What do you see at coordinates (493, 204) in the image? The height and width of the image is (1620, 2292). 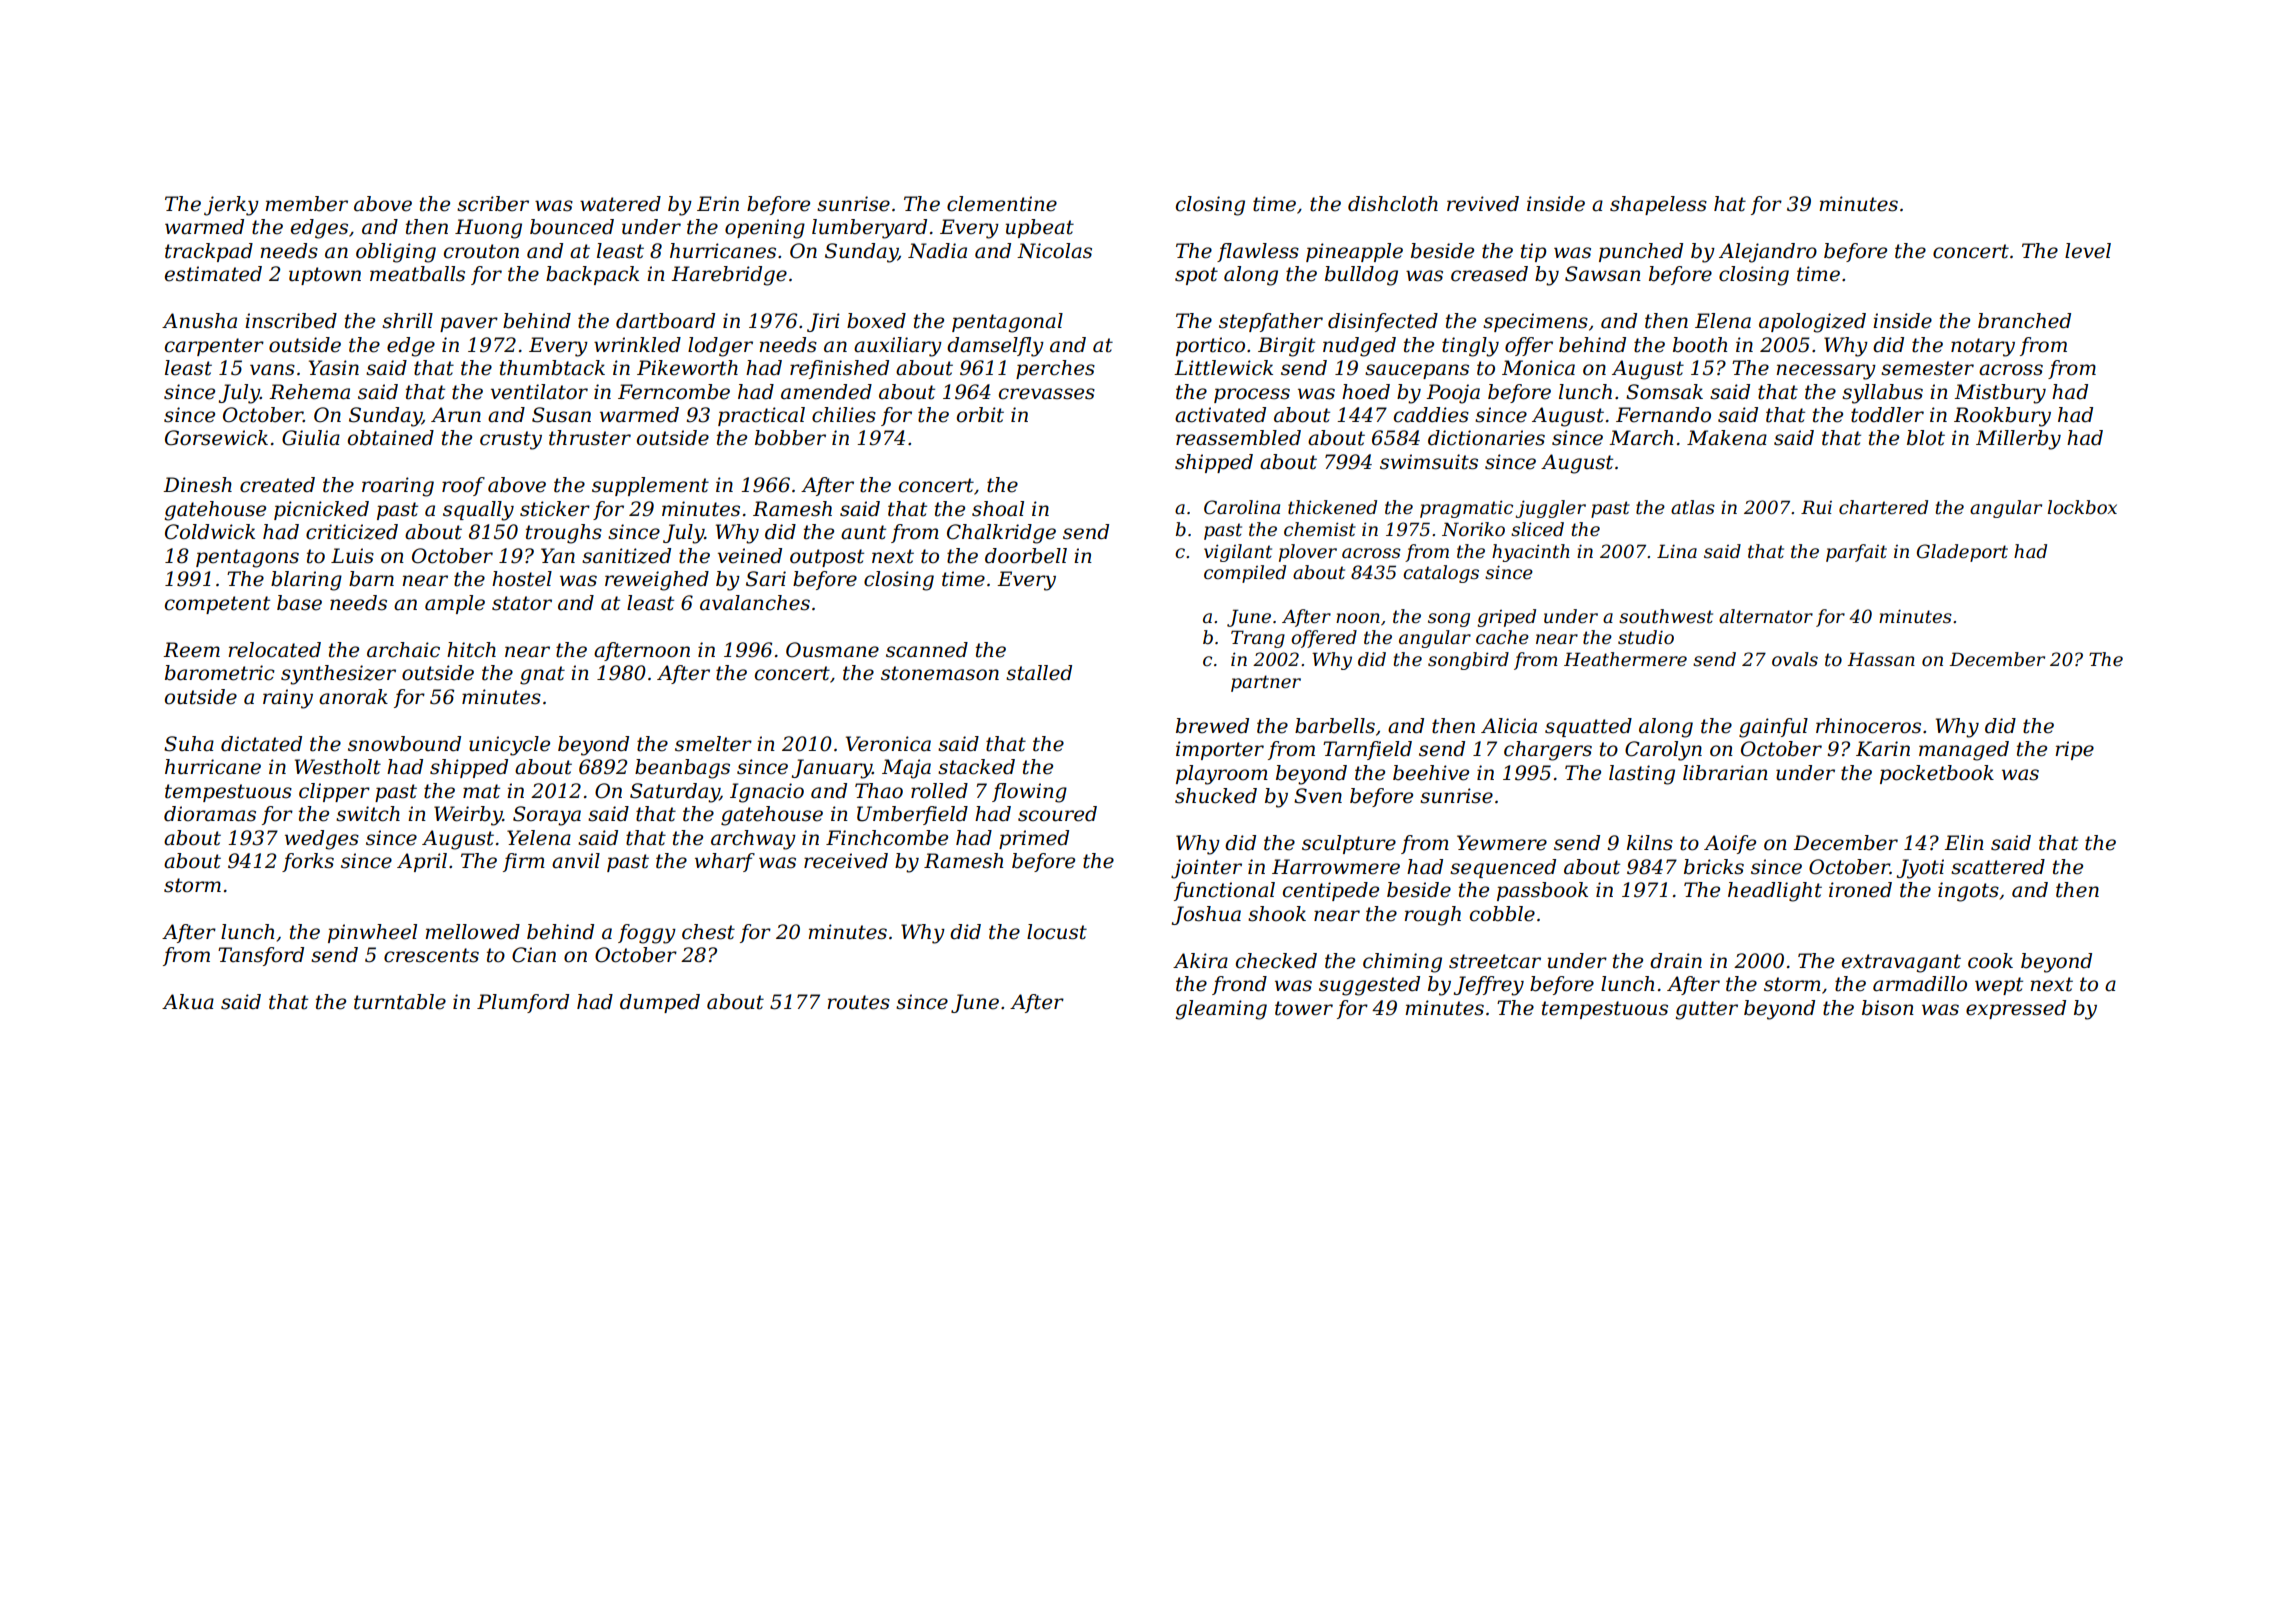 I see `scriber` at bounding box center [493, 204].
